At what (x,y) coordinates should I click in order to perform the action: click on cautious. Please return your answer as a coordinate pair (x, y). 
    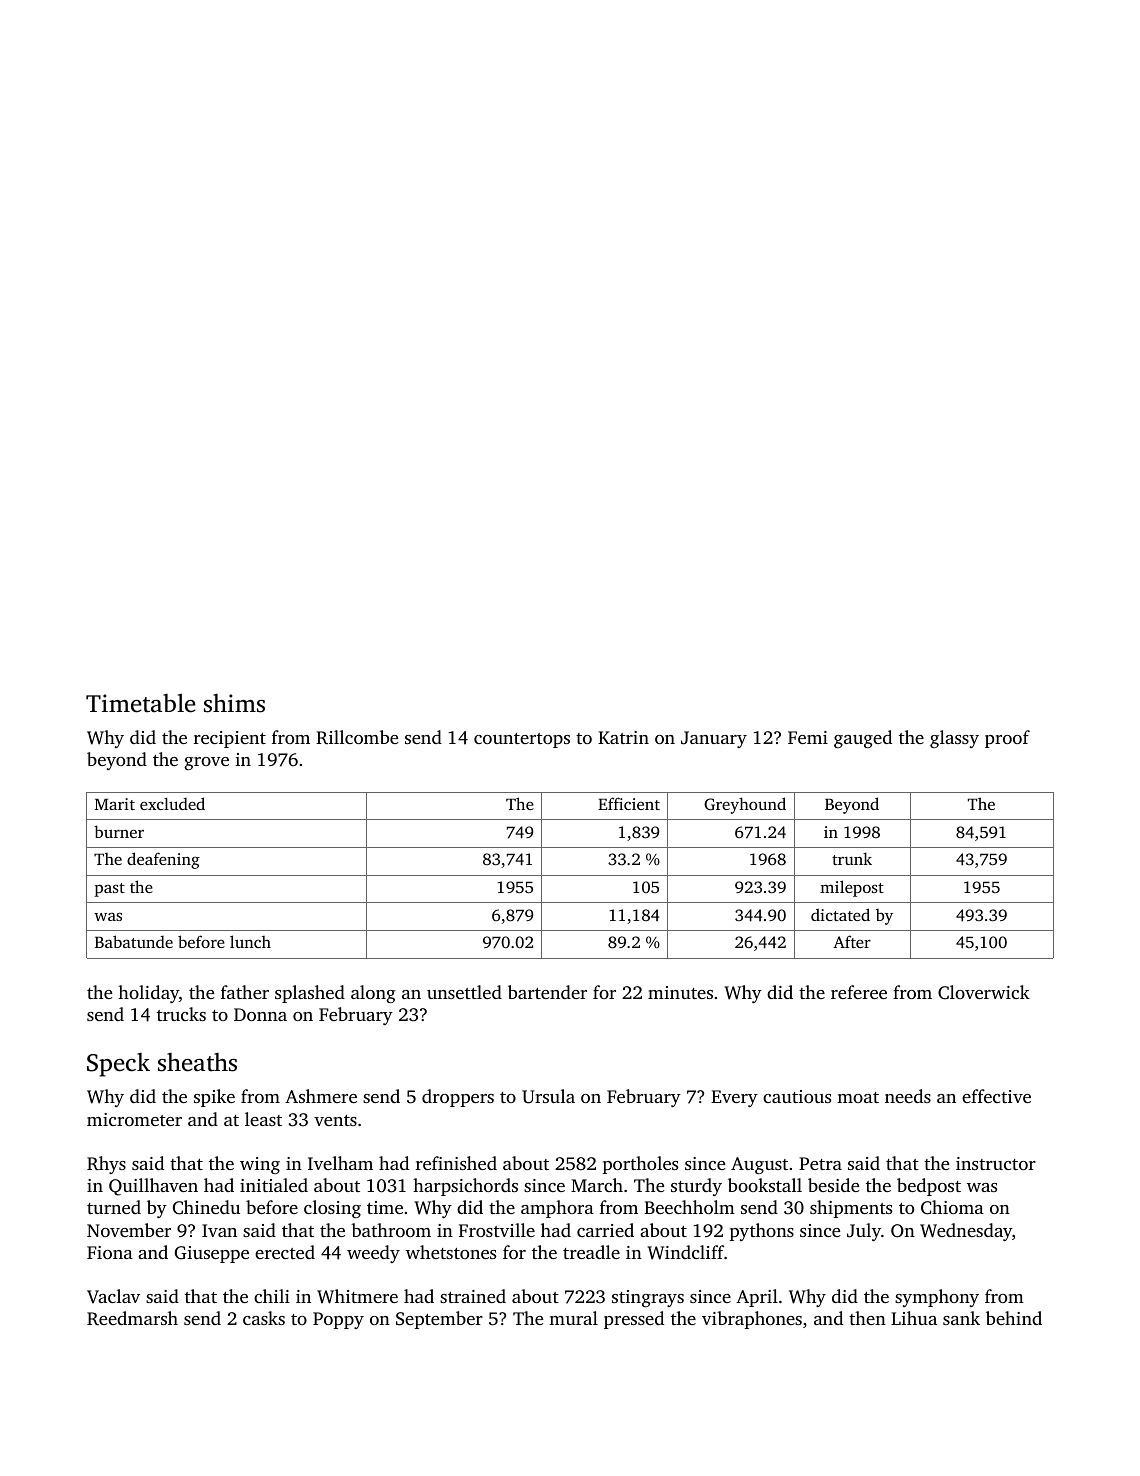
    Looking at the image, I should click on (797, 1096).
